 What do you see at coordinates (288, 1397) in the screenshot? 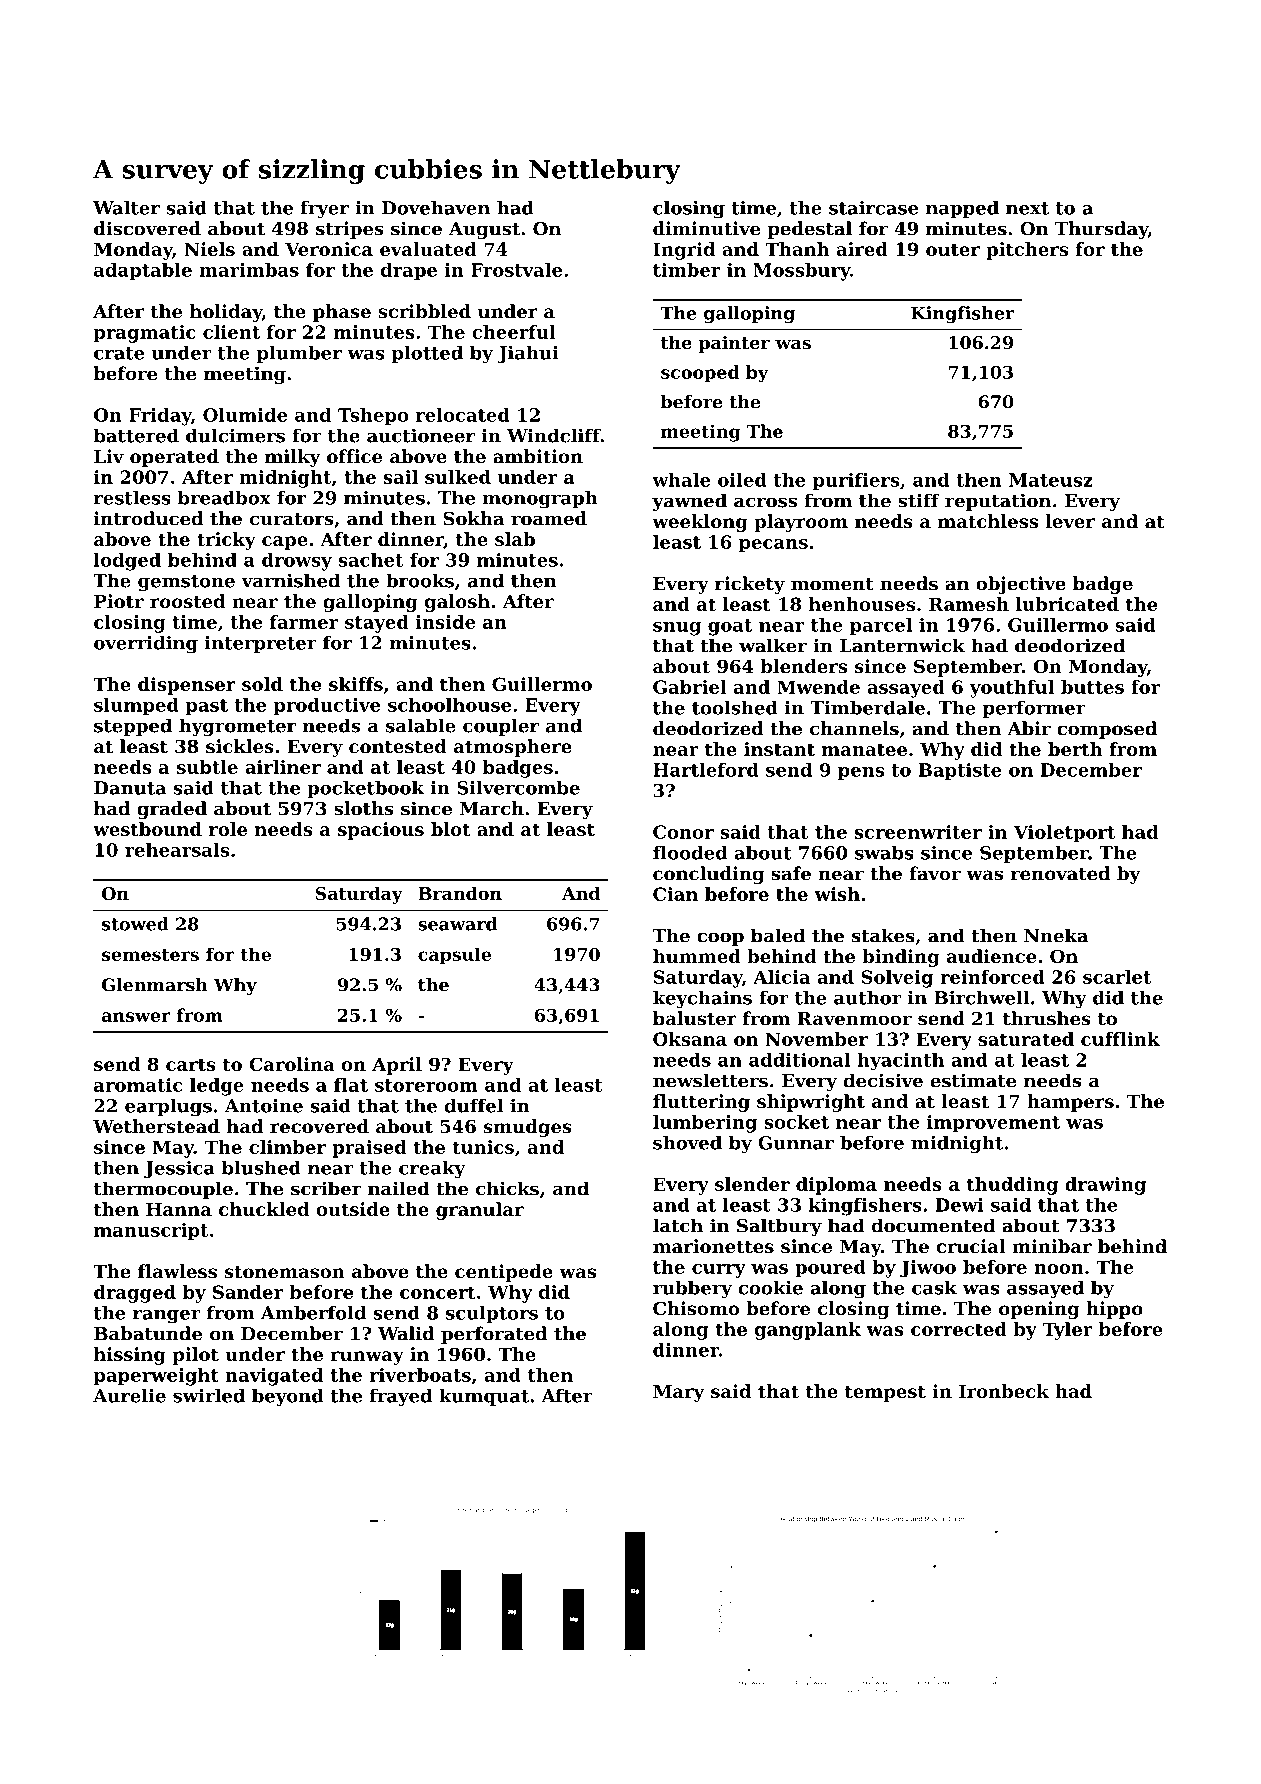
I see `beyond` at bounding box center [288, 1397].
